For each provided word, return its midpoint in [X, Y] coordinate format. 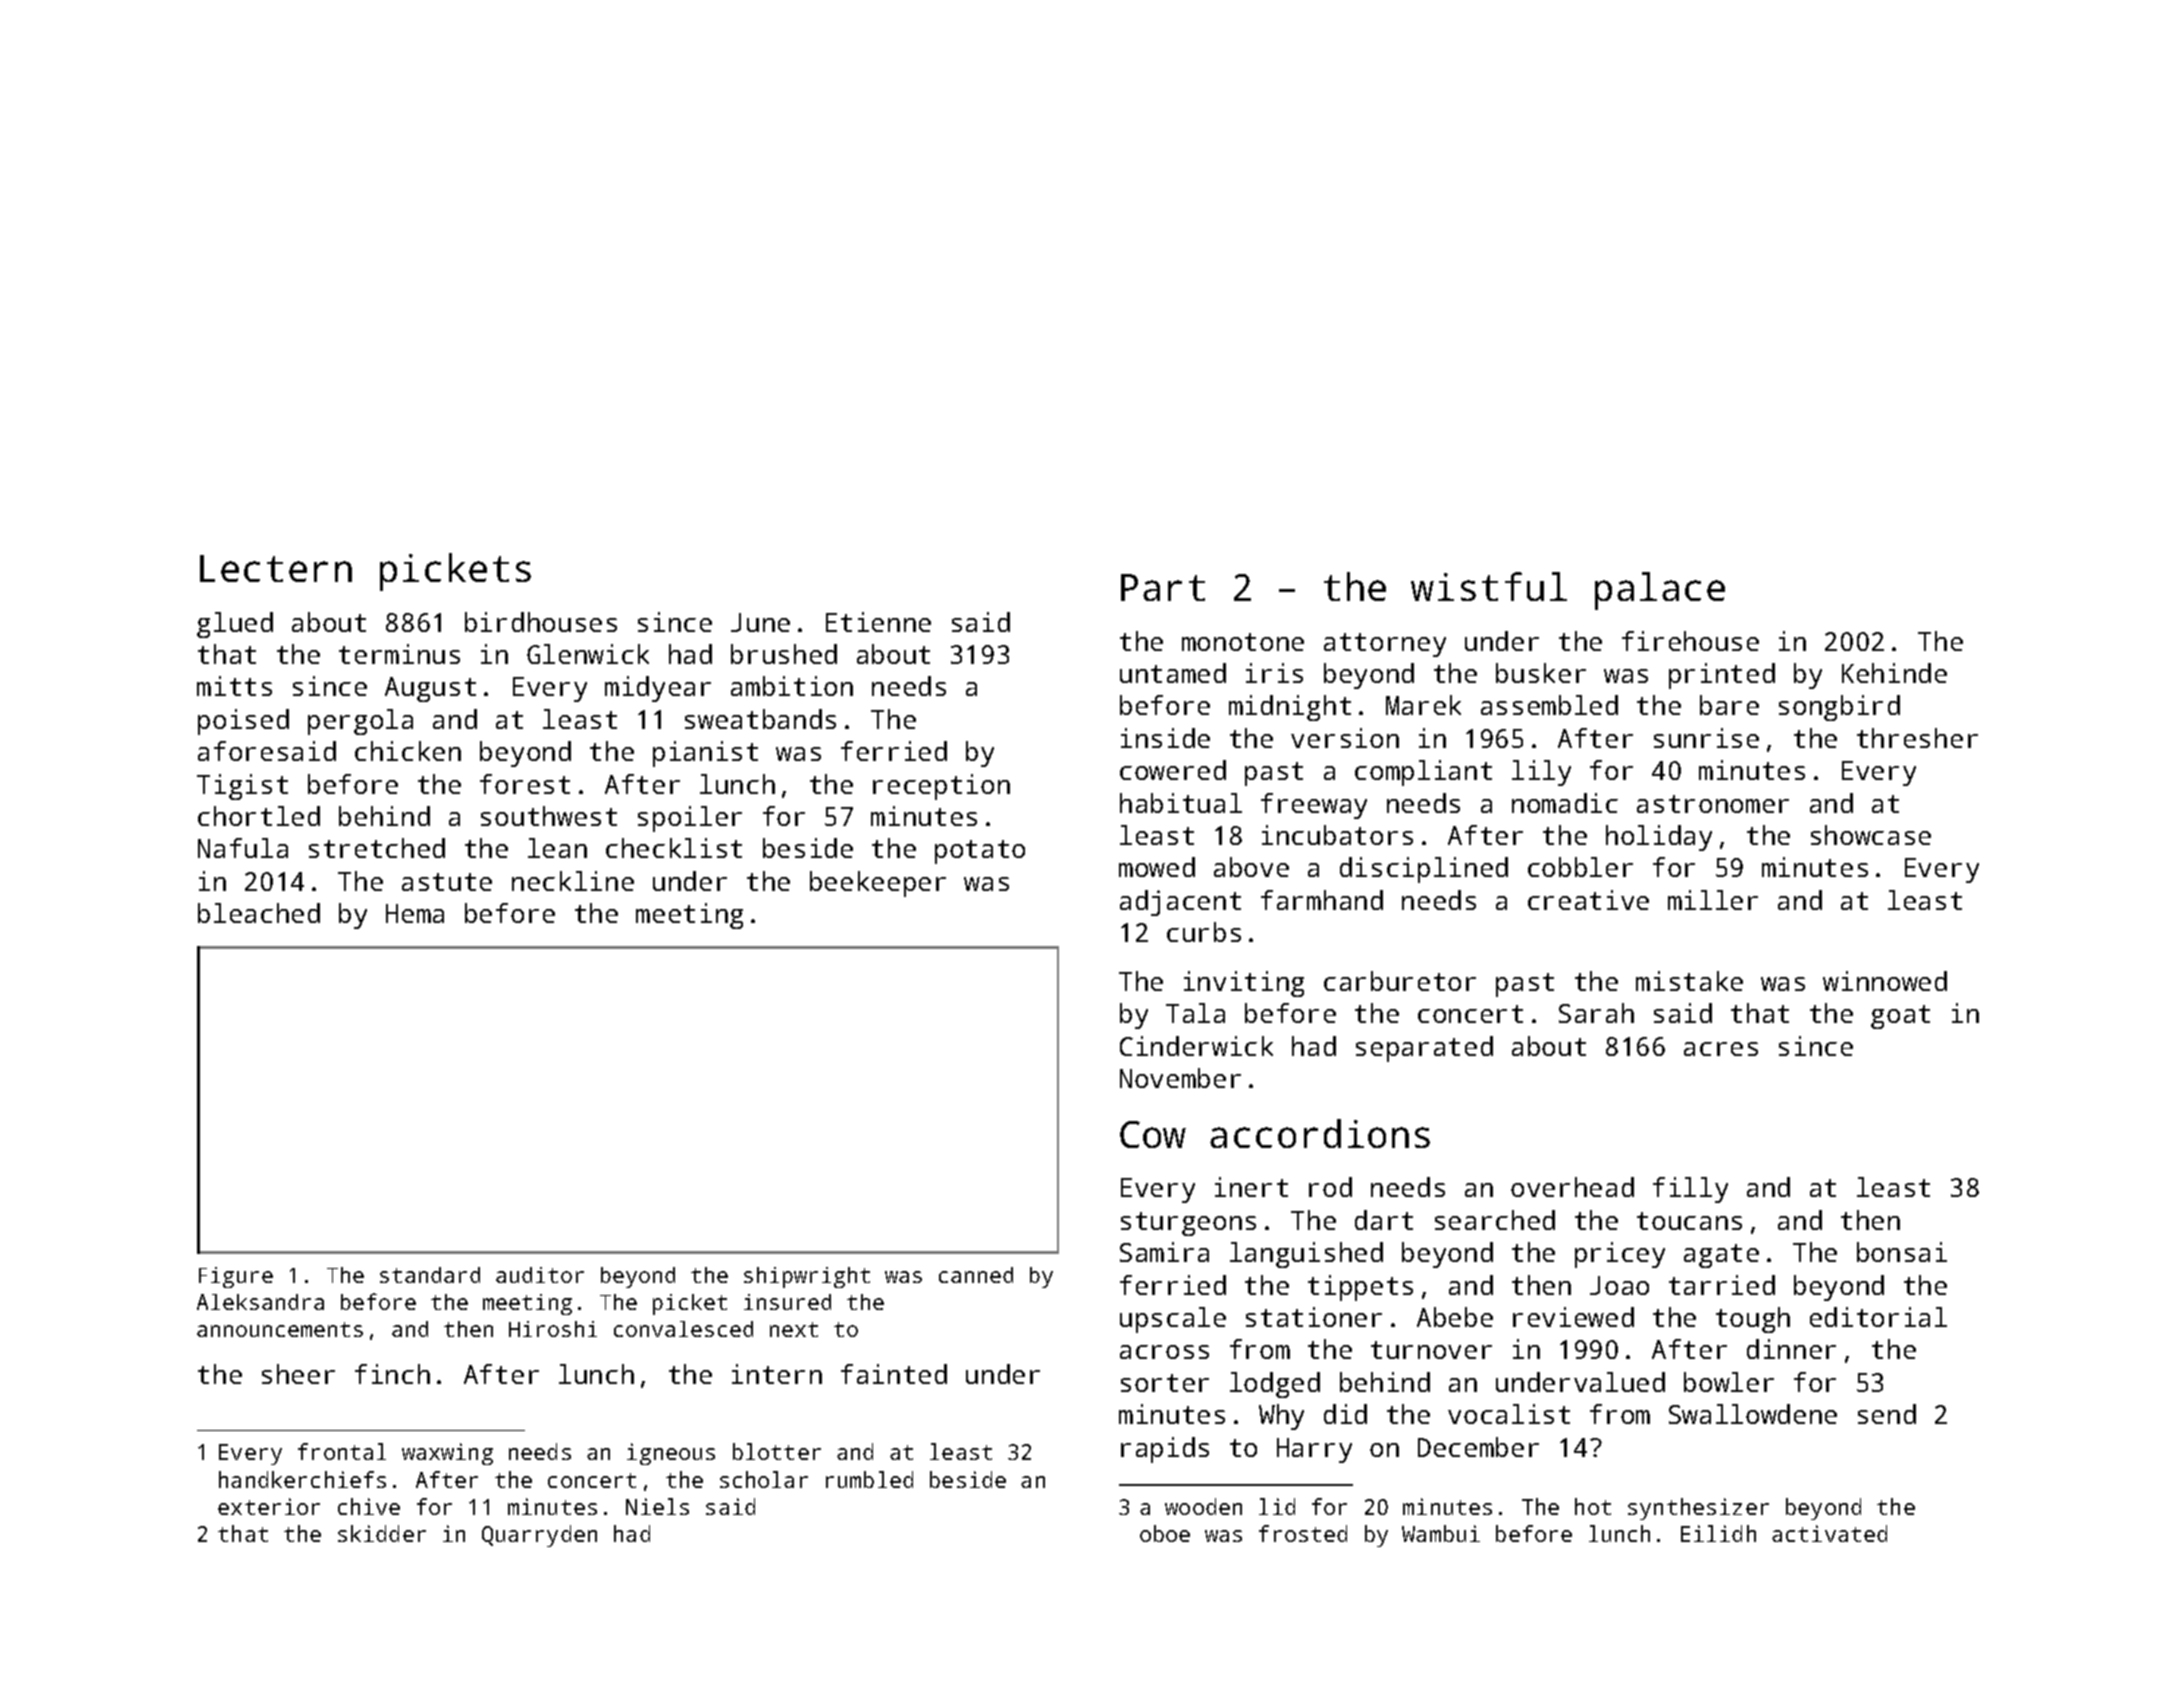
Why [1281, 1417]
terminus [399, 654]
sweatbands [760, 719]
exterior [269, 1506]
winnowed [1885, 981]
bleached [259, 913]
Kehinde [1894, 673]
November [1180, 1078]
